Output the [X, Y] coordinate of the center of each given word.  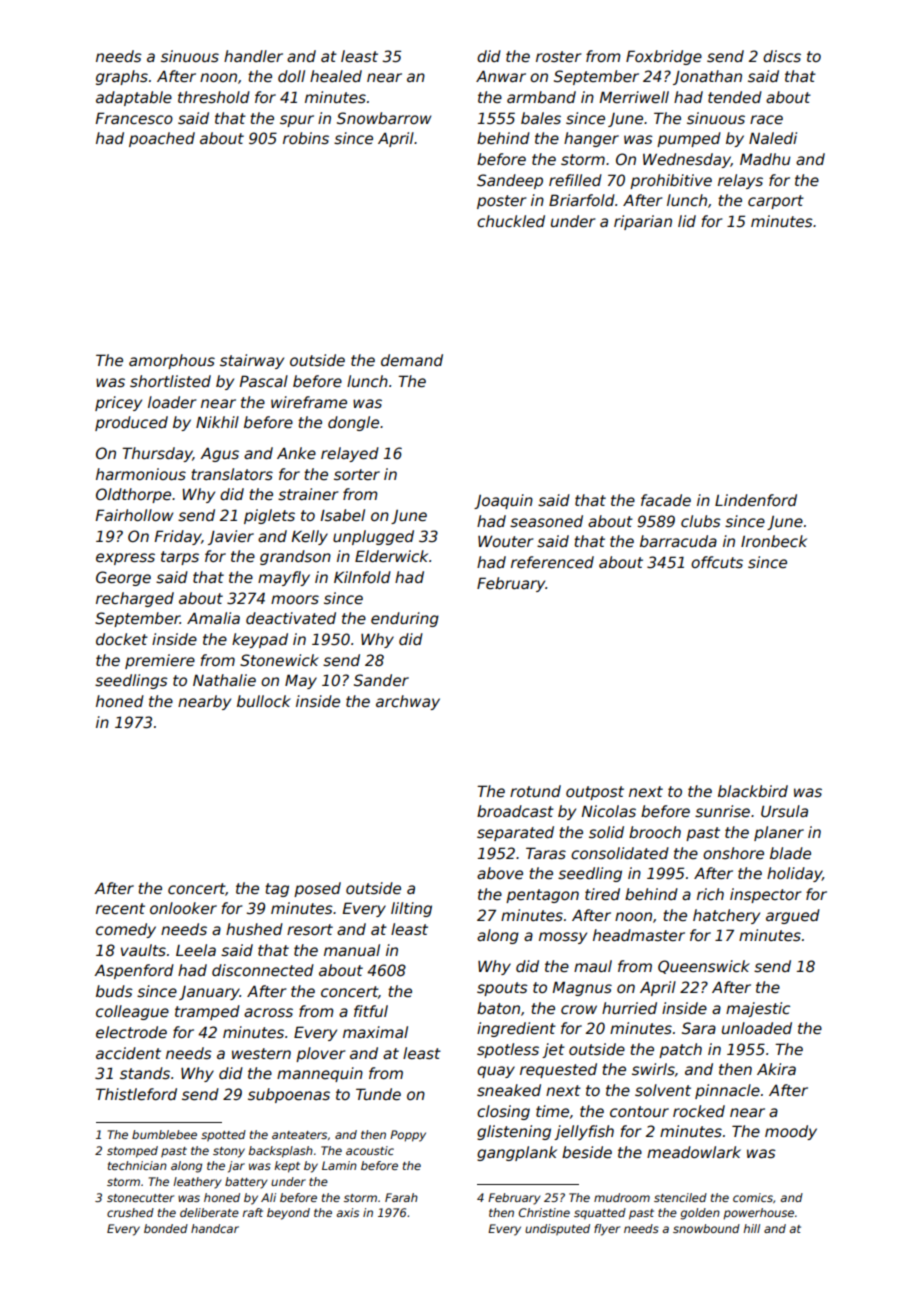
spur [297, 121]
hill [751, 1228]
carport [776, 202]
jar [236, 1167]
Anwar [501, 76]
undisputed [557, 1230]
